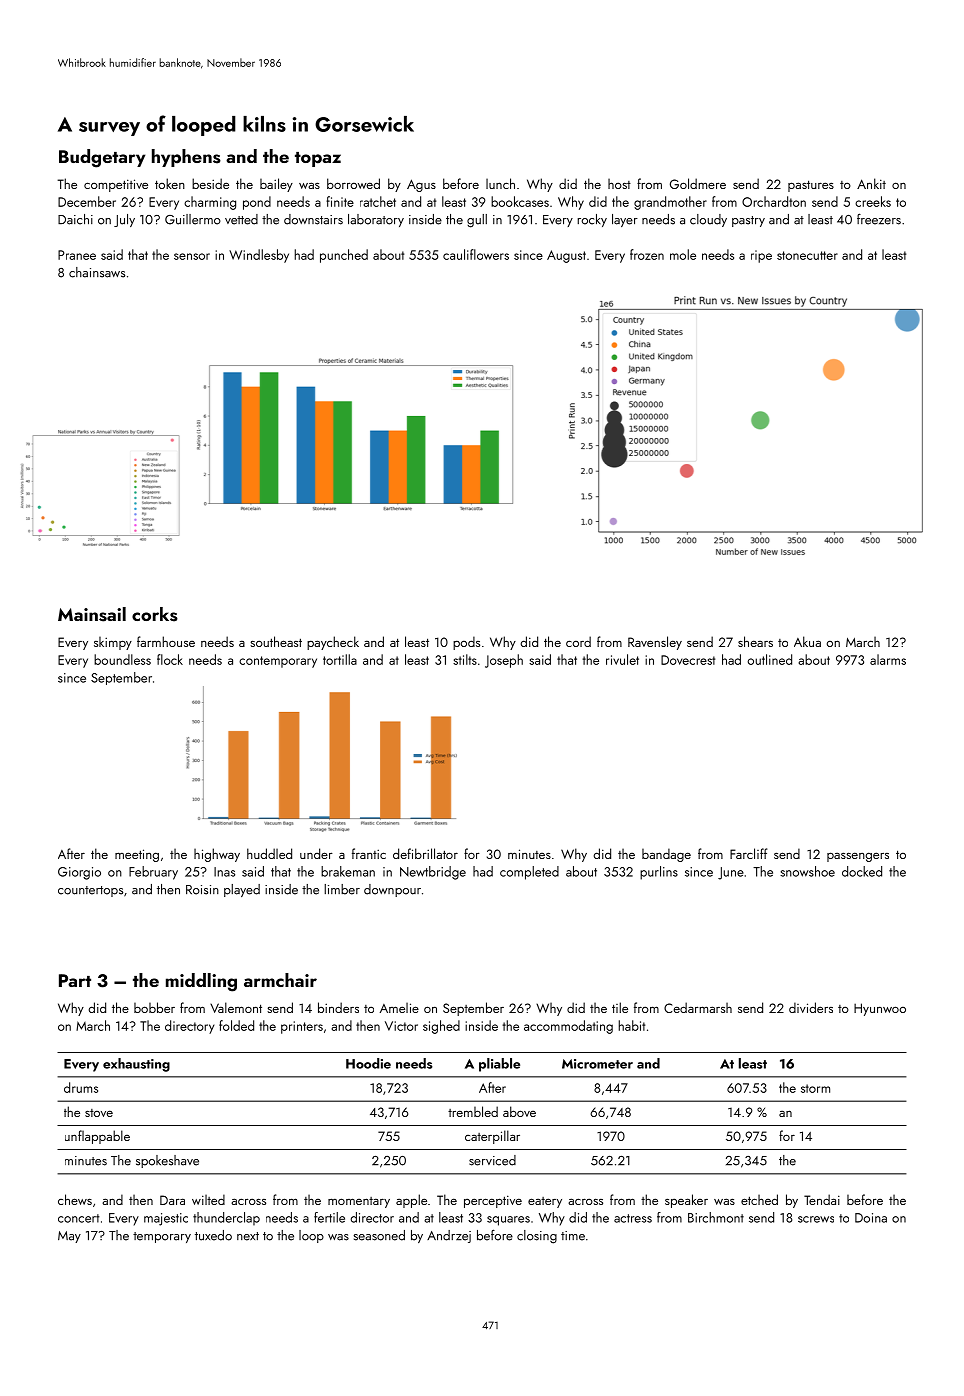 The image size is (964, 1396). I want to click on chainsaws, so click(97, 272).
